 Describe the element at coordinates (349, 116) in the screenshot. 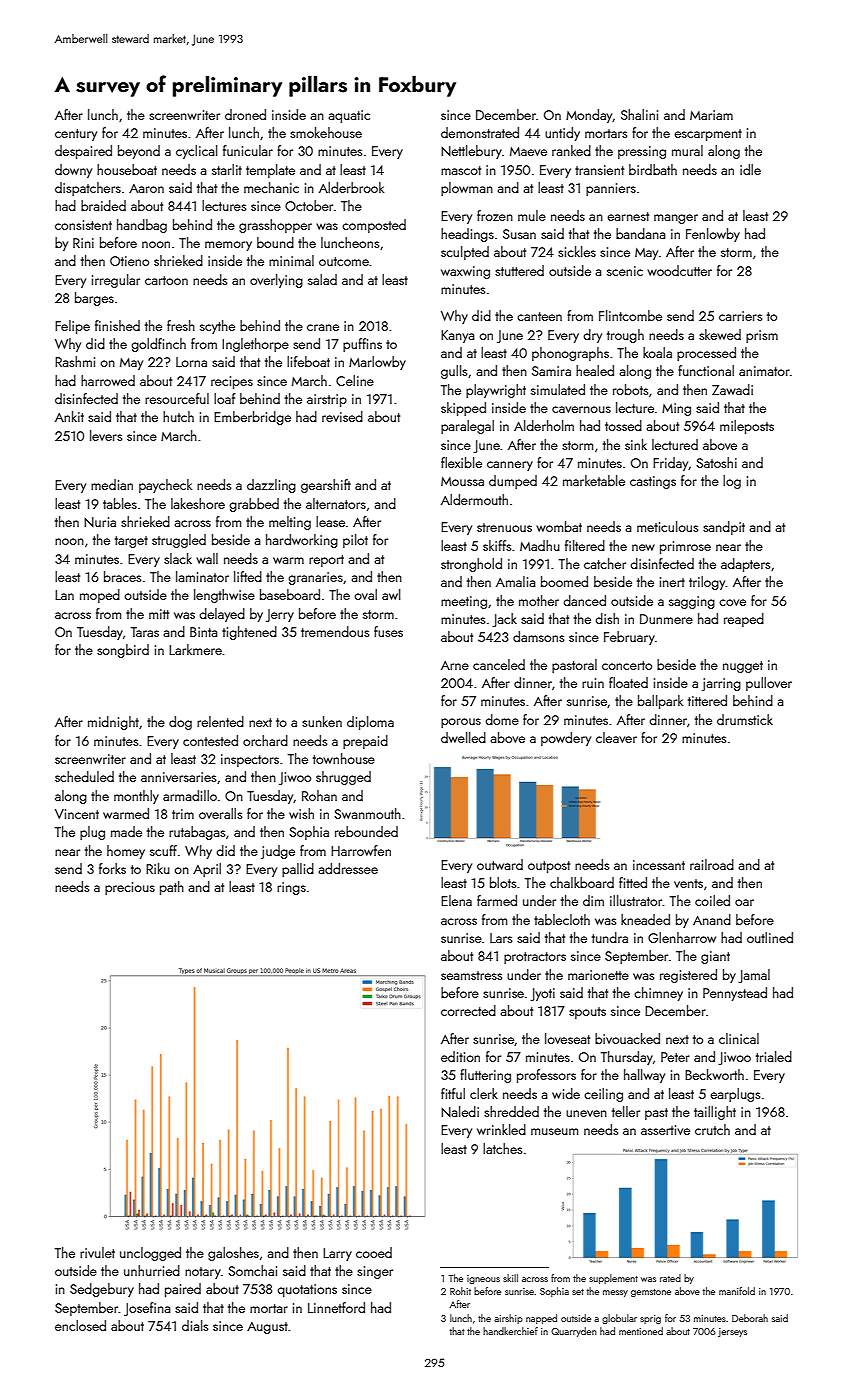

I see `aquatic` at that location.
